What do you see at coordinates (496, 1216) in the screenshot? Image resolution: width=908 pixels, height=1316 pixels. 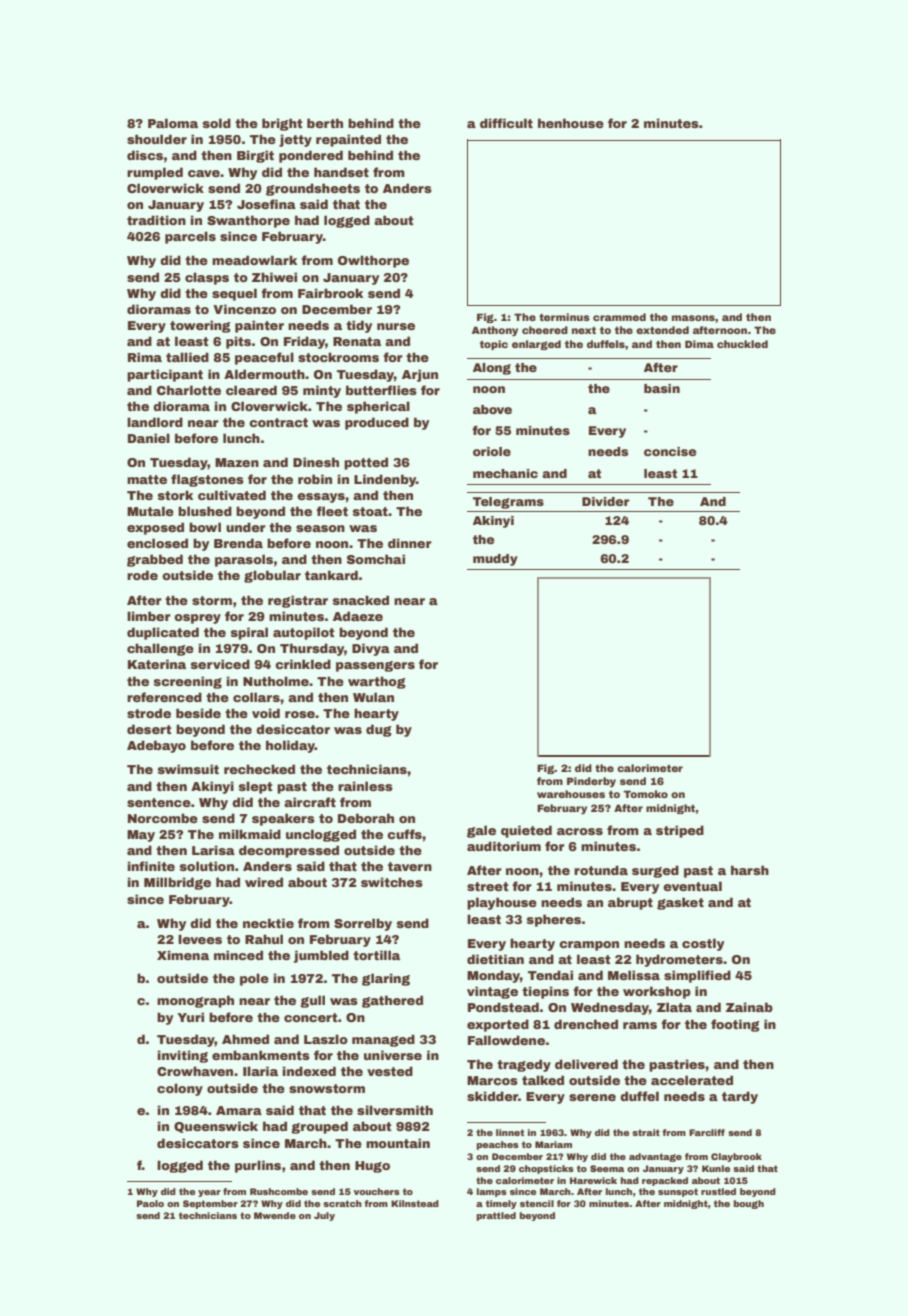 I see `prattled` at bounding box center [496, 1216].
